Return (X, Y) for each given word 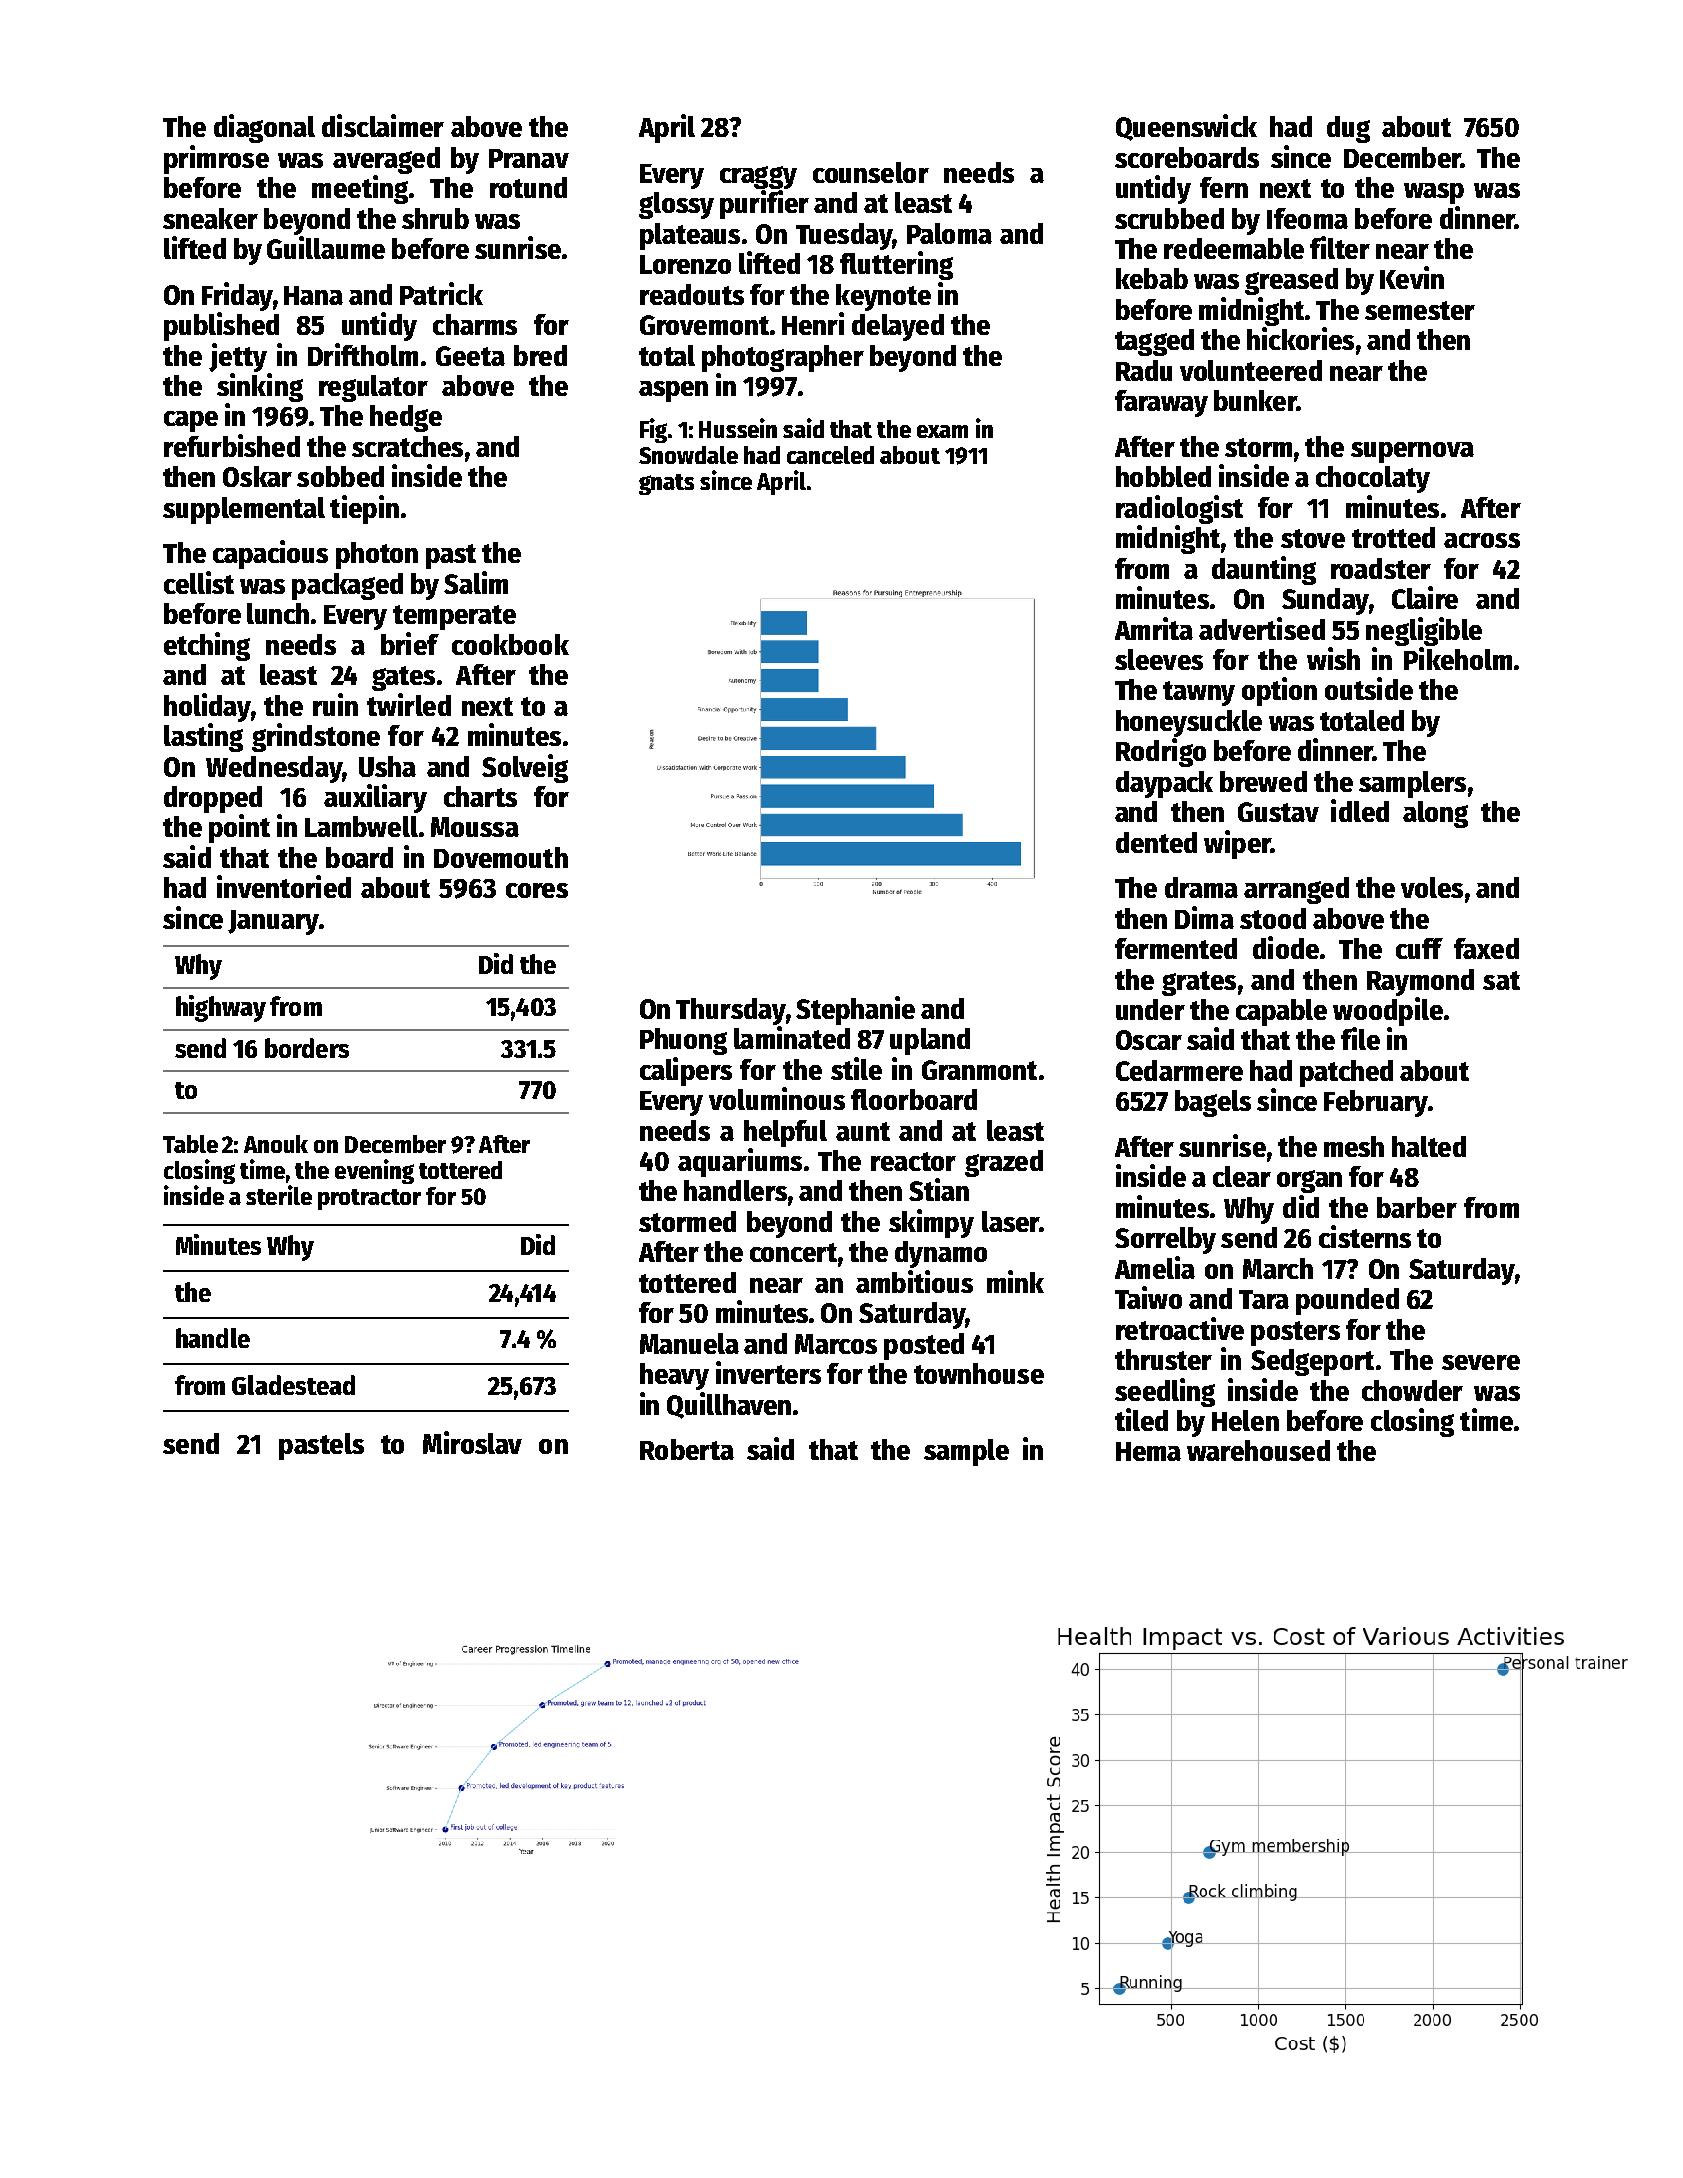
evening (374, 1171)
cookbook (510, 644)
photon (377, 555)
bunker (1255, 400)
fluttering (896, 265)
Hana (313, 295)
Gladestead (293, 1385)
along (1435, 814)
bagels (1213, 1103)
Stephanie (855, 1010)
